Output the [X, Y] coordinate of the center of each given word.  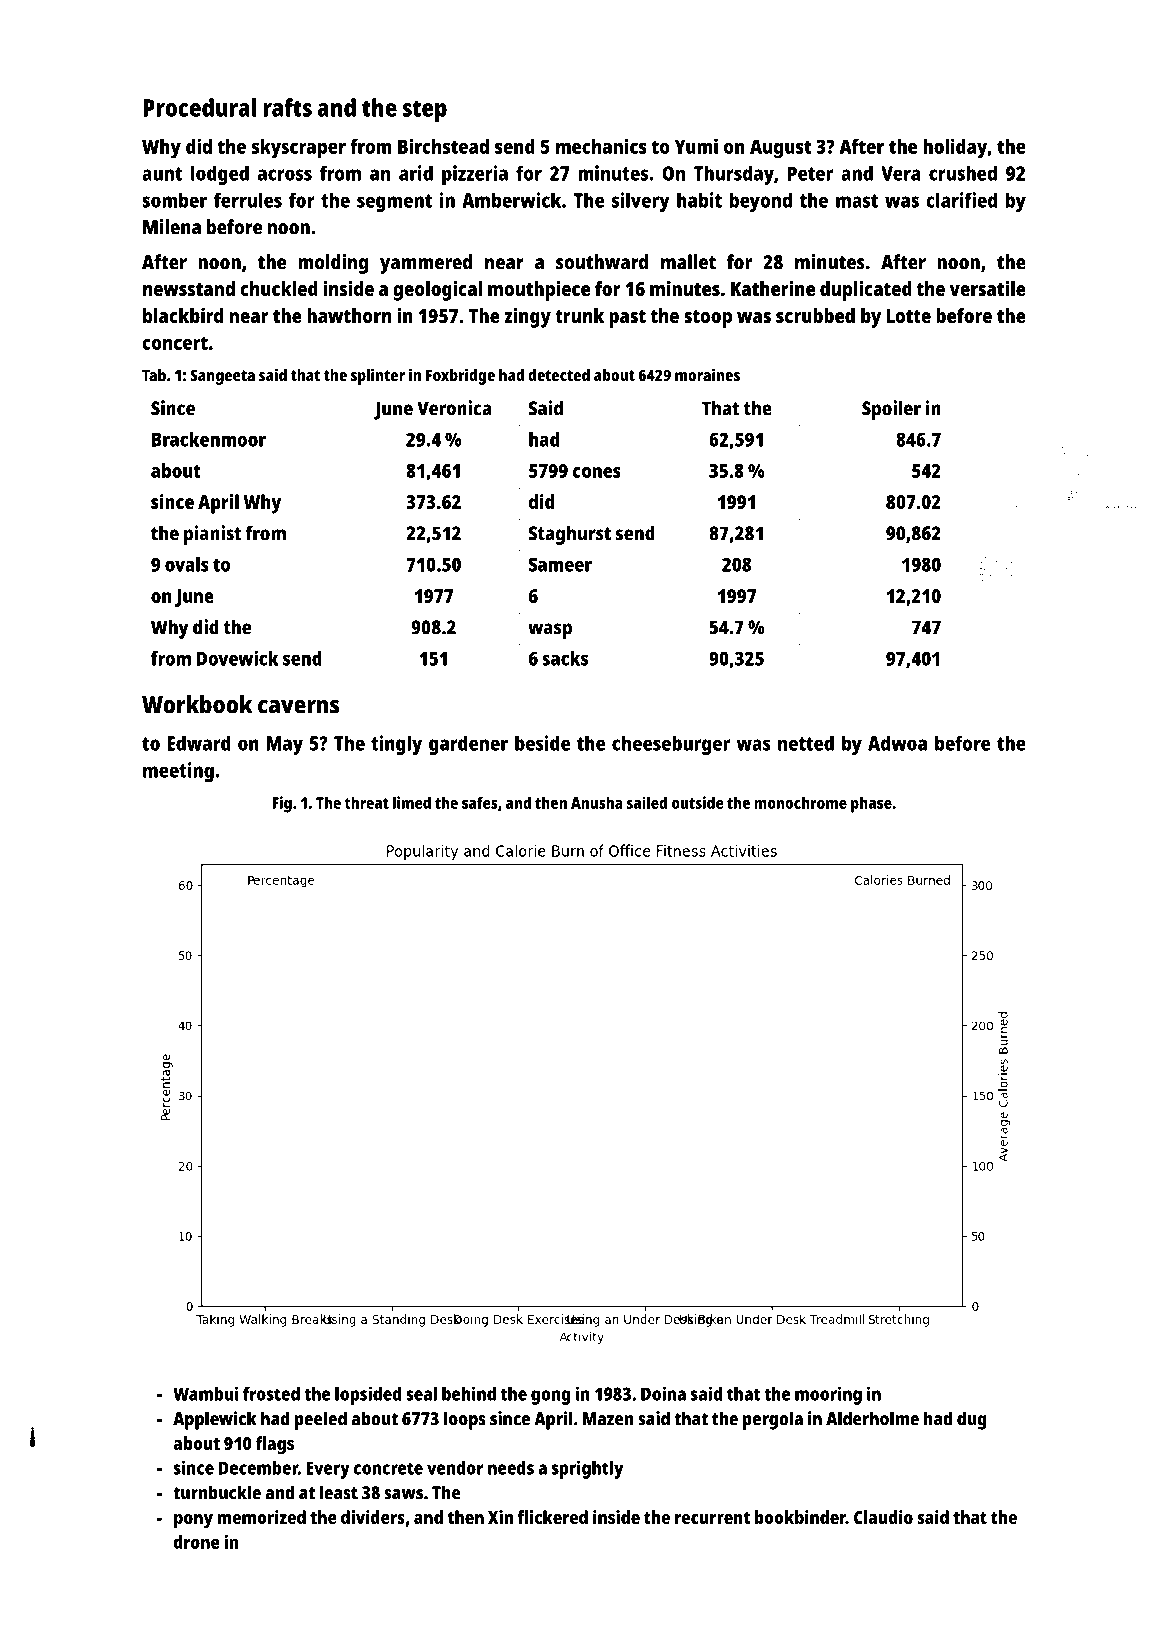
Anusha [597, 802]
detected [559, 375]
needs [511, 1468]
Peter [810, 174]
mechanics [601, 146]
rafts [287, 107]
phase [871, 804]
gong [551, 1397]
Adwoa [897, 743]
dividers [373, 1517]
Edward [199, 743]
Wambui [206, 1393]
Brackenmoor [209, 439]
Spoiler [891, 410]
